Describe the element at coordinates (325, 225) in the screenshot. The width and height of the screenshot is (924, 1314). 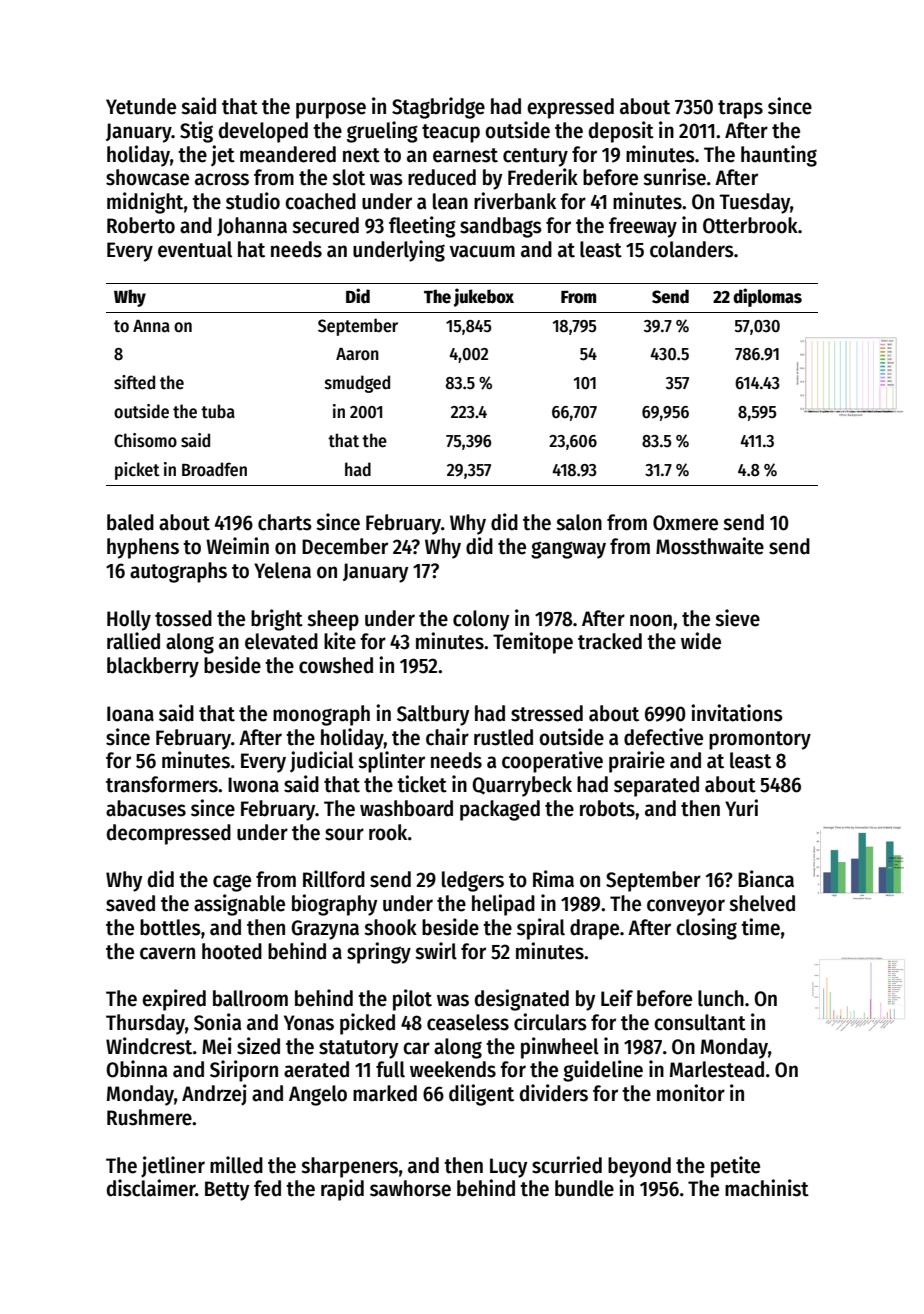
I see `secured` at that location.
